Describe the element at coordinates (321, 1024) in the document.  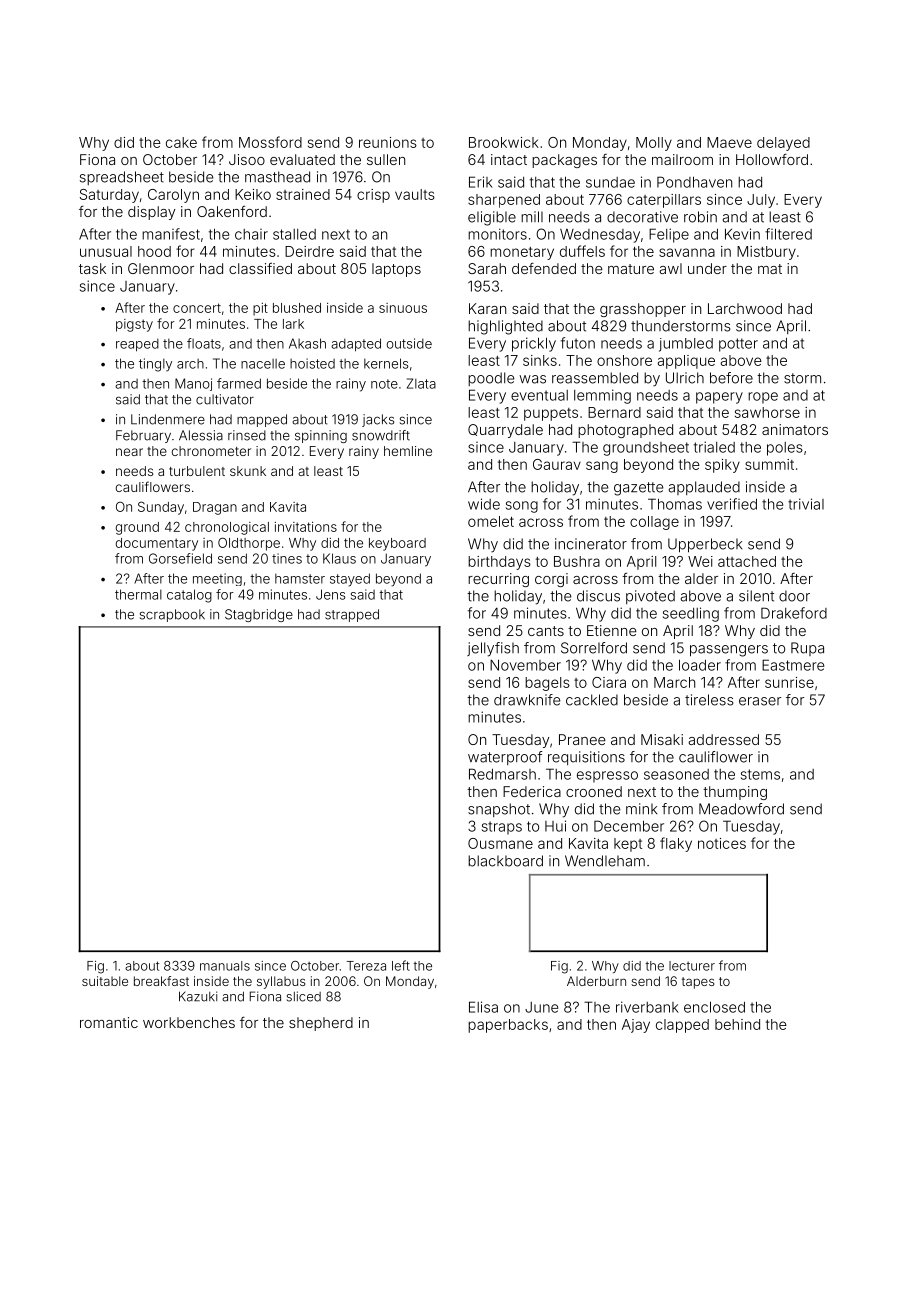
I see `shepherd` at that location.
